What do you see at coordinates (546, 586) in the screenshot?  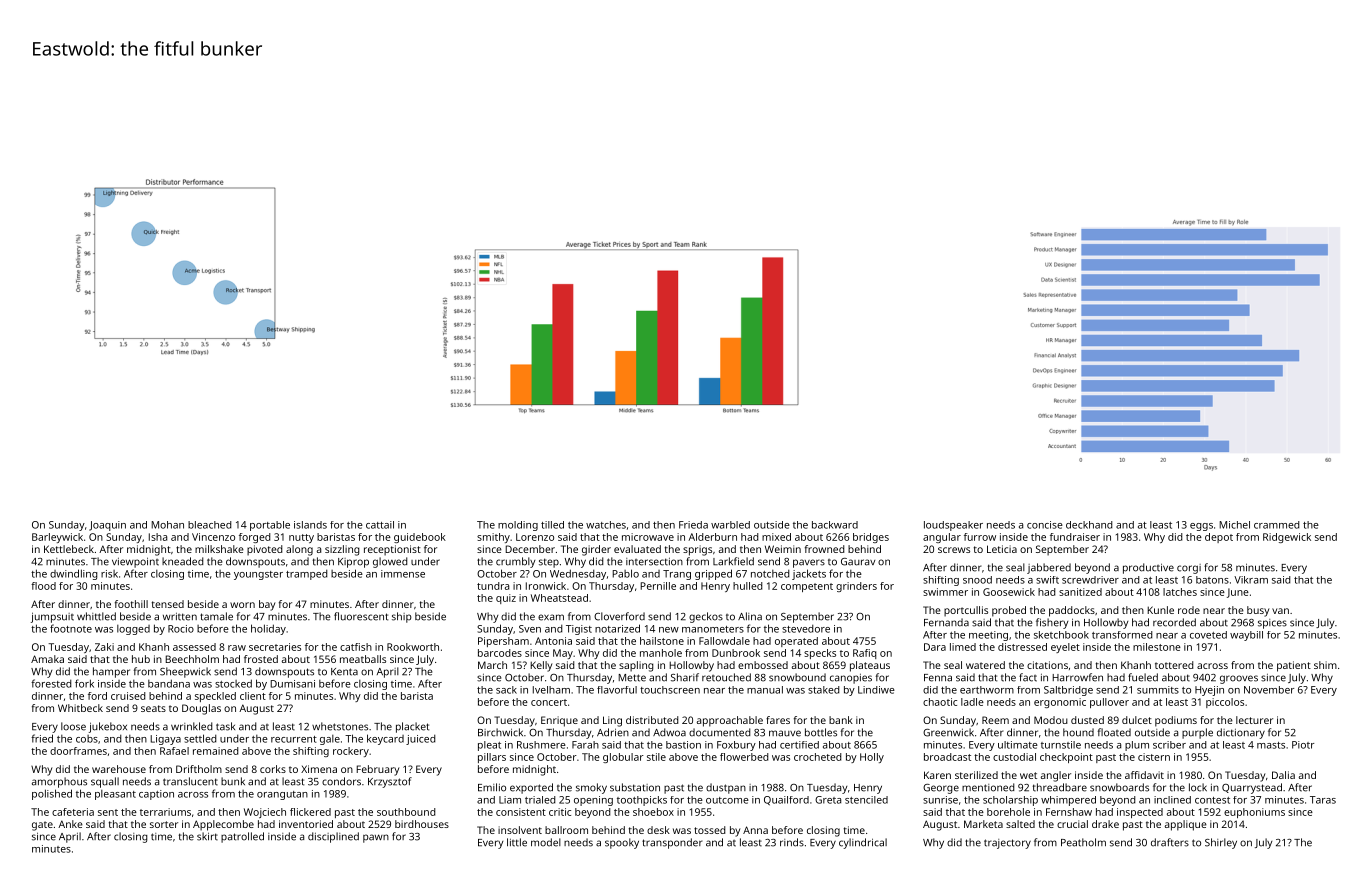 I see `Ironwick` at bounding box center [546, 586].
